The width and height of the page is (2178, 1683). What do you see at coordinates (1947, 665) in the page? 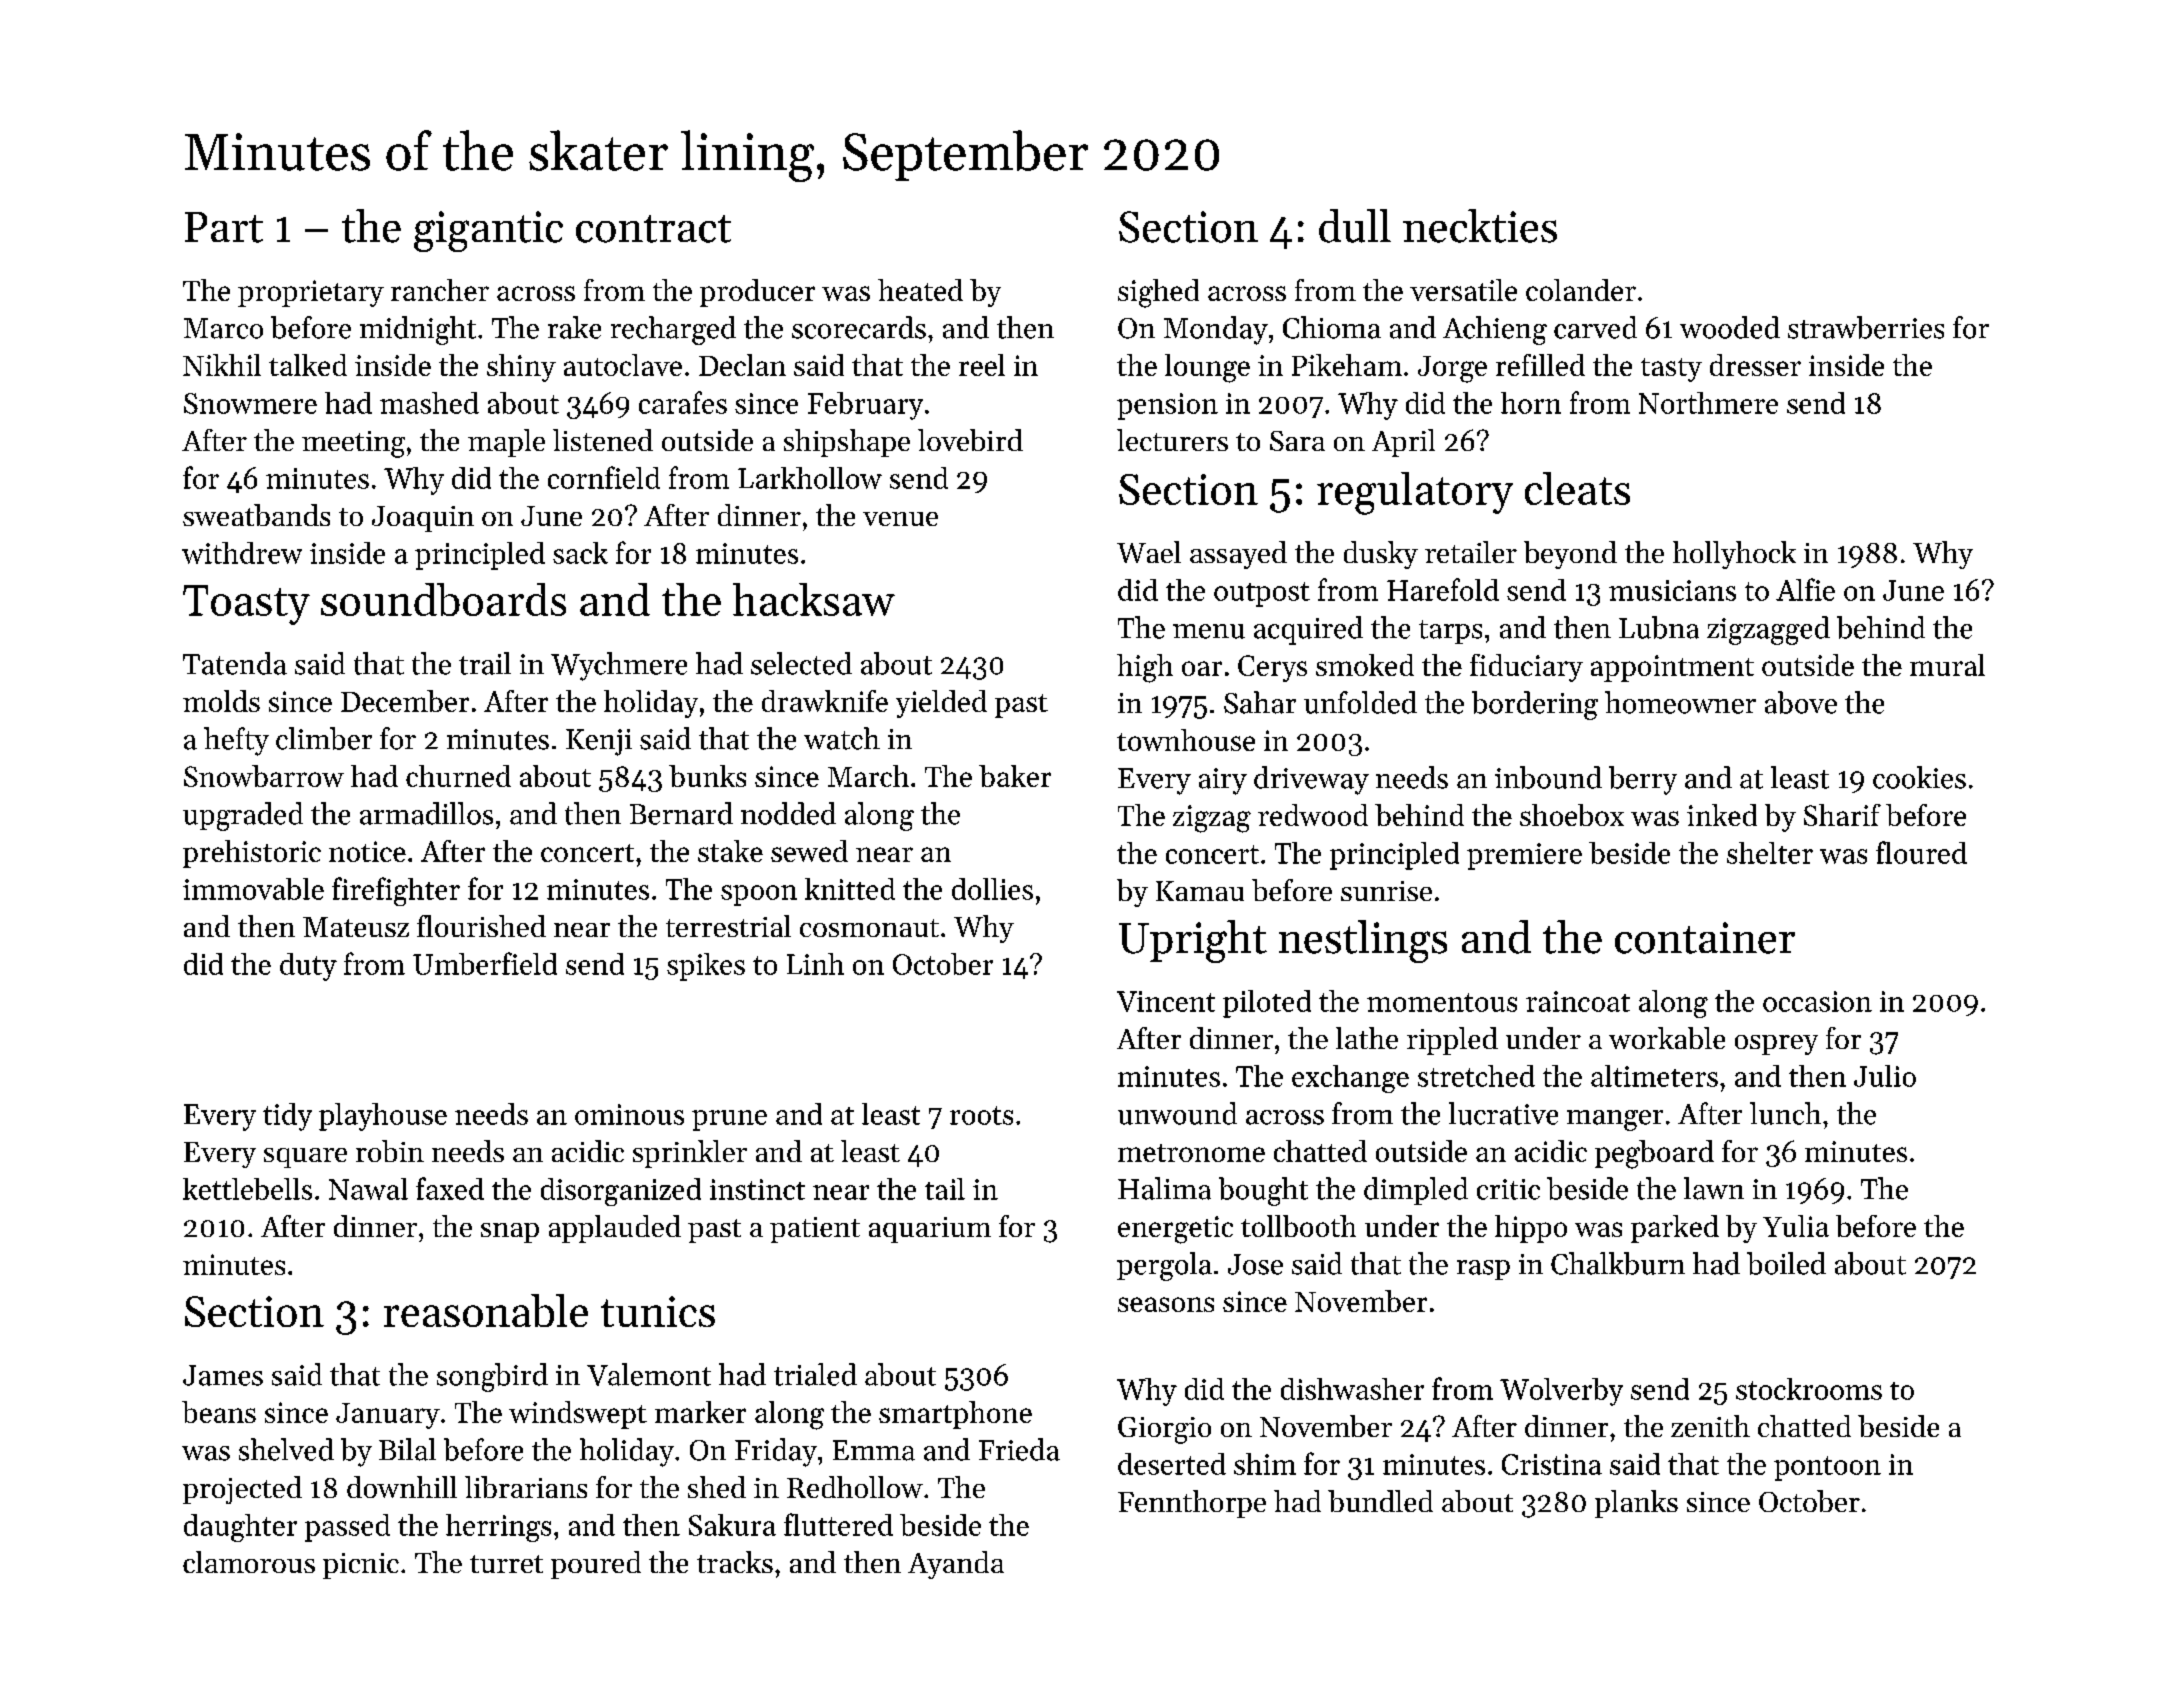
I see `mural` at bounding box center [1947, 665].
